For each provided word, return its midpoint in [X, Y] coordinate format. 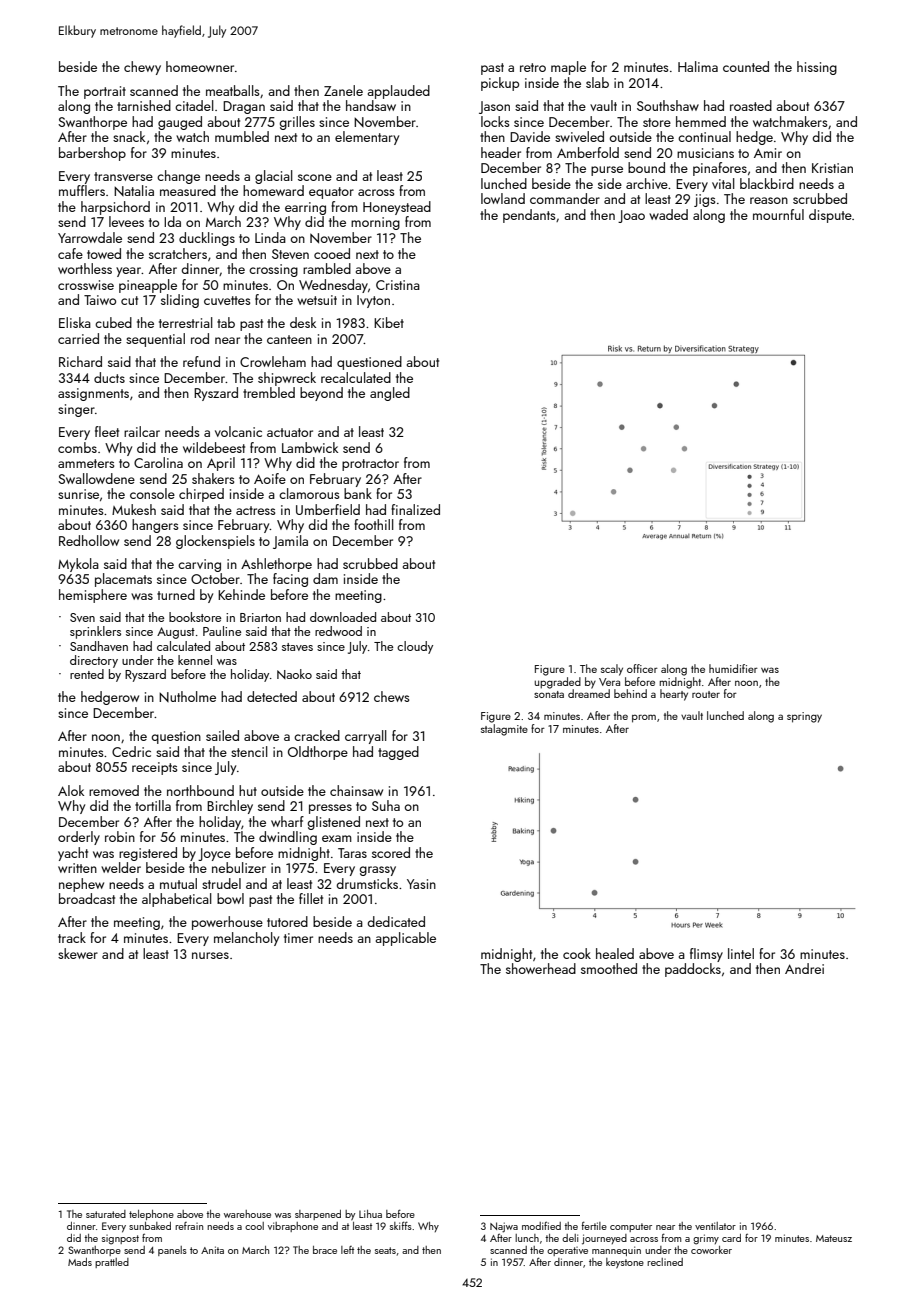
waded [668, 214]
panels [172, 1251]
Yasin [421, 884]
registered [148, 854]
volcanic [238, 431]
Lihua [370, 1214]
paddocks [693, 970]
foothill [374, 524]
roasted [751, 105]
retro [533, 67]
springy [804, 717]
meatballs [232, 90]
